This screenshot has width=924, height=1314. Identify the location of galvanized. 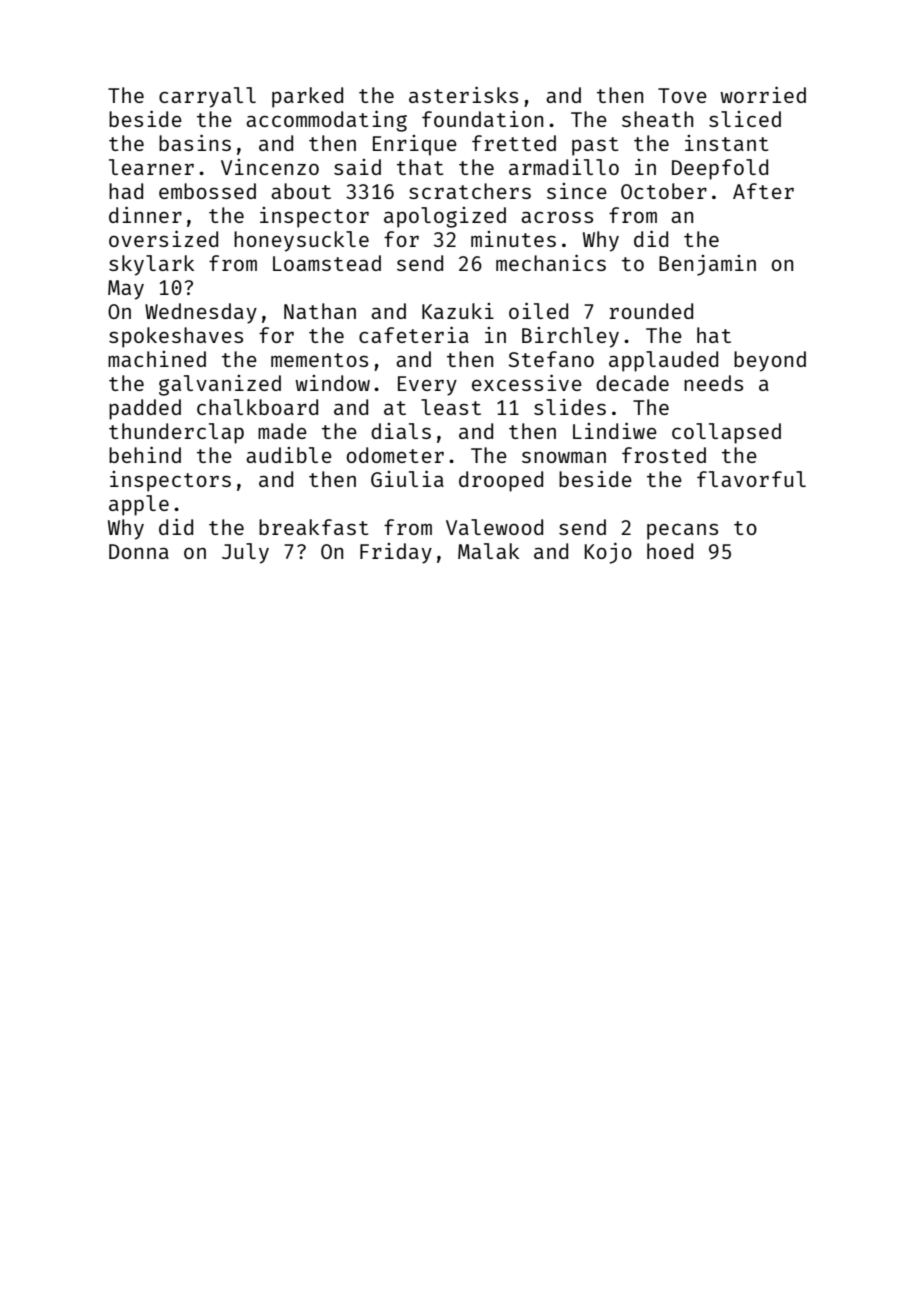
(220, 385).
